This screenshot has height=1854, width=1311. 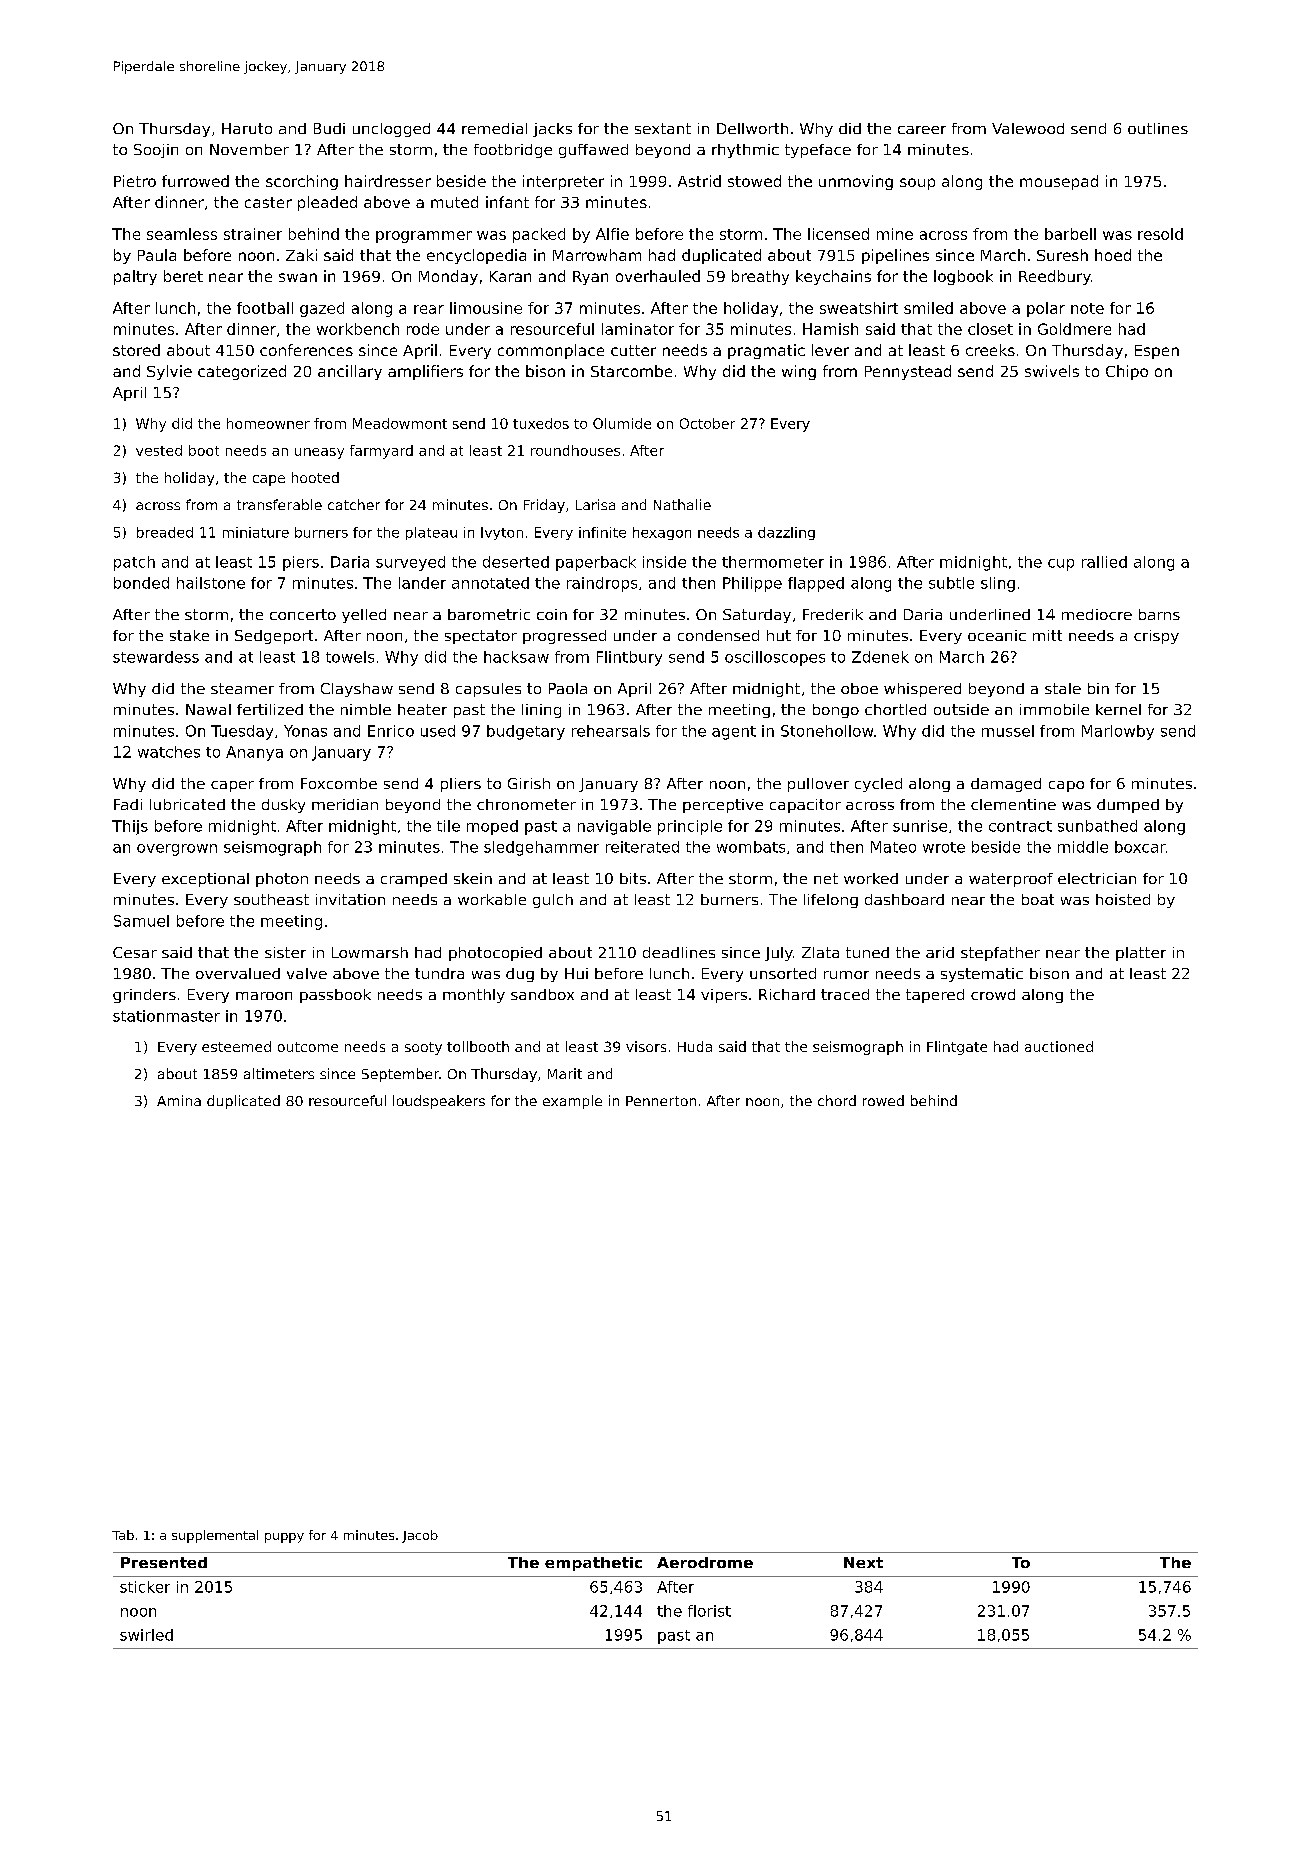 I want to click on principle, so click(x=690, y=827).
